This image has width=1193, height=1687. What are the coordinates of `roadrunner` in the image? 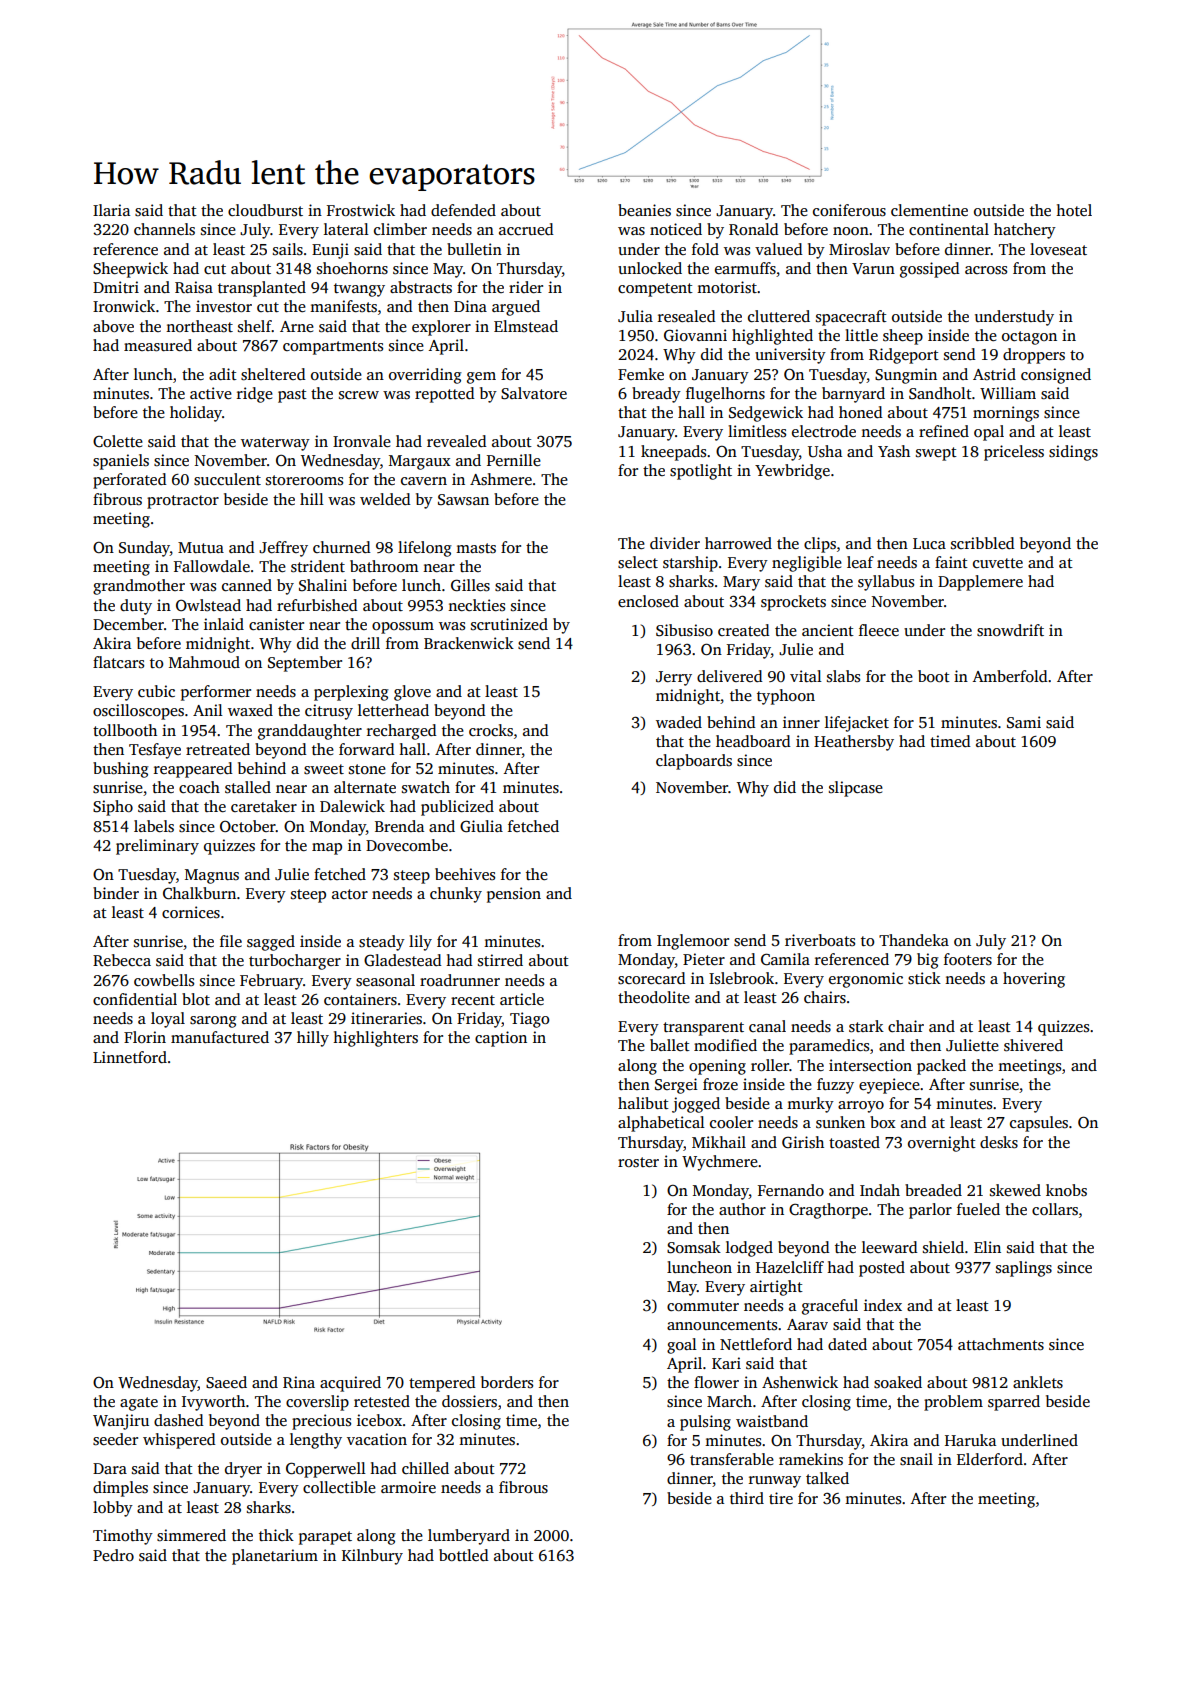 It's located at (460, 980).
